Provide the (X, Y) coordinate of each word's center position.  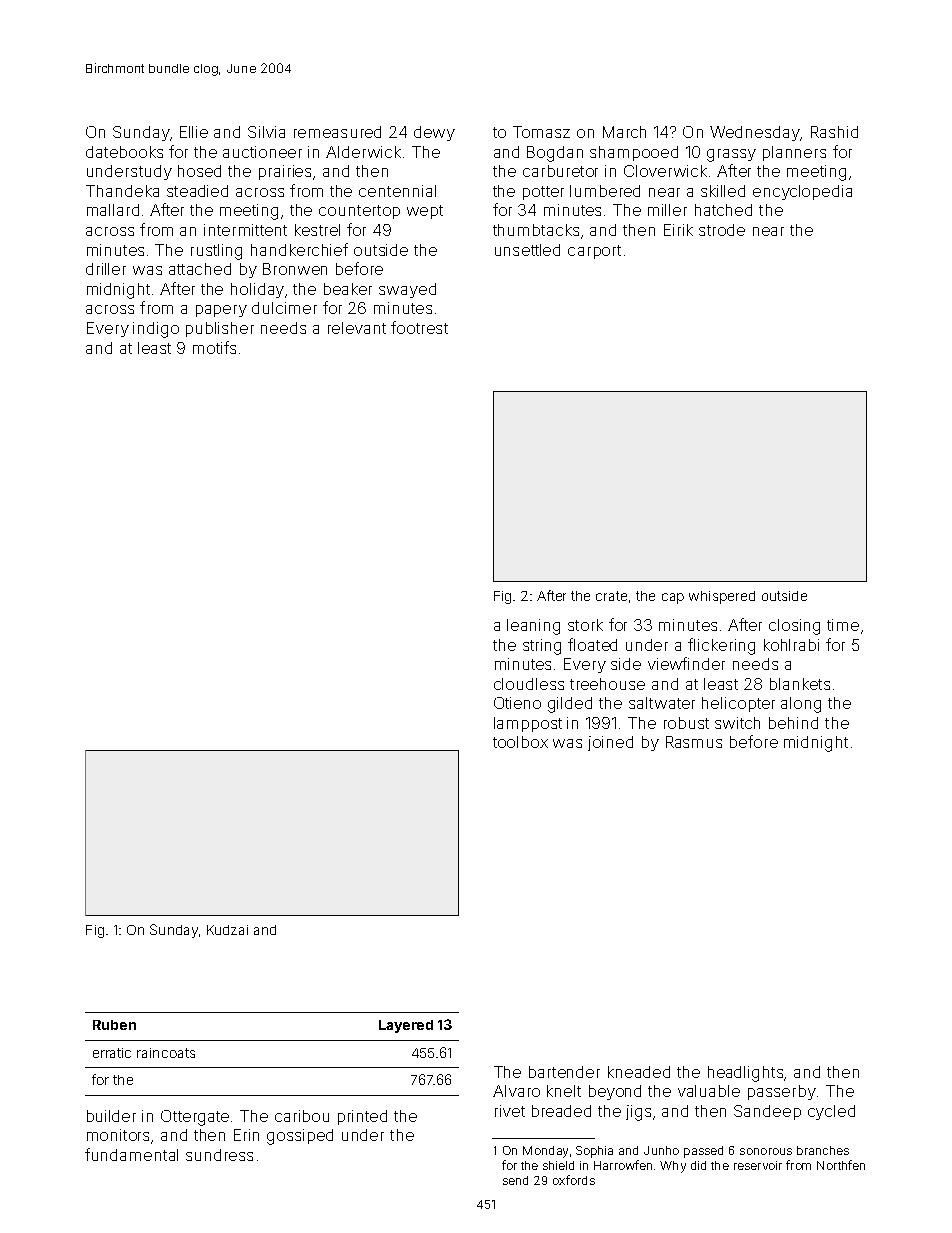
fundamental (131, 1154)
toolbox (520, 742)
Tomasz (541, 132)
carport (594, 252)
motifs (214, 347)
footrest (419, 327)
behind (793, 723)
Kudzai (227, 930)
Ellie (194, 132)
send (515, 1180)
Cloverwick (665, 171)
